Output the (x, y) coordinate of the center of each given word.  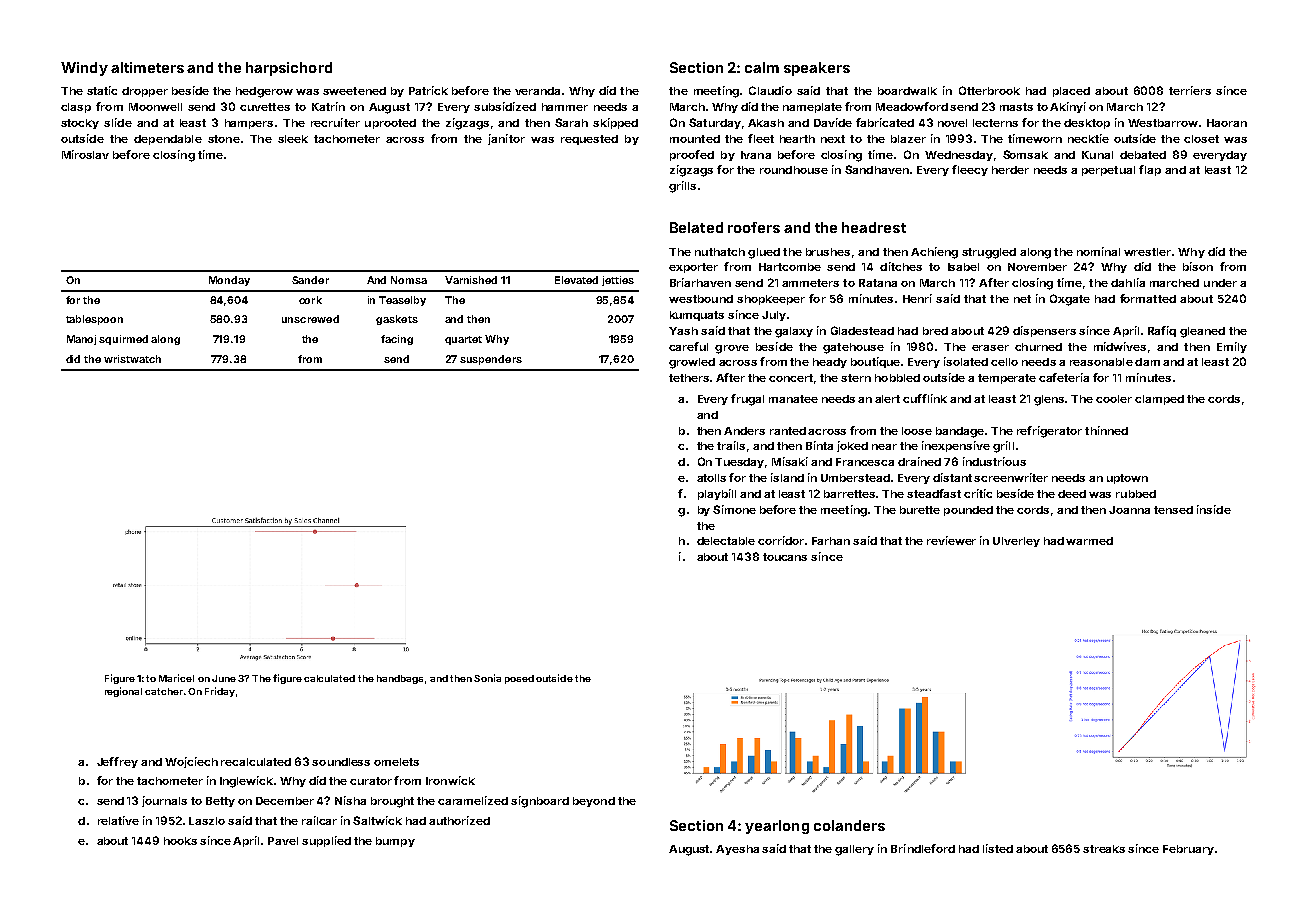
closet (1201, 139)
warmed (1089, 541)
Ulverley (1016, 542)
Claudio (770, 90)
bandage (960, 432)
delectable (726, 541)
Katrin (328, 106)
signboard (540, 802)
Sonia (487, 678)
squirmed (123, 340)
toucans (785, 557)
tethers (689, 378)
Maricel (176, 678)
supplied (326, 841)
